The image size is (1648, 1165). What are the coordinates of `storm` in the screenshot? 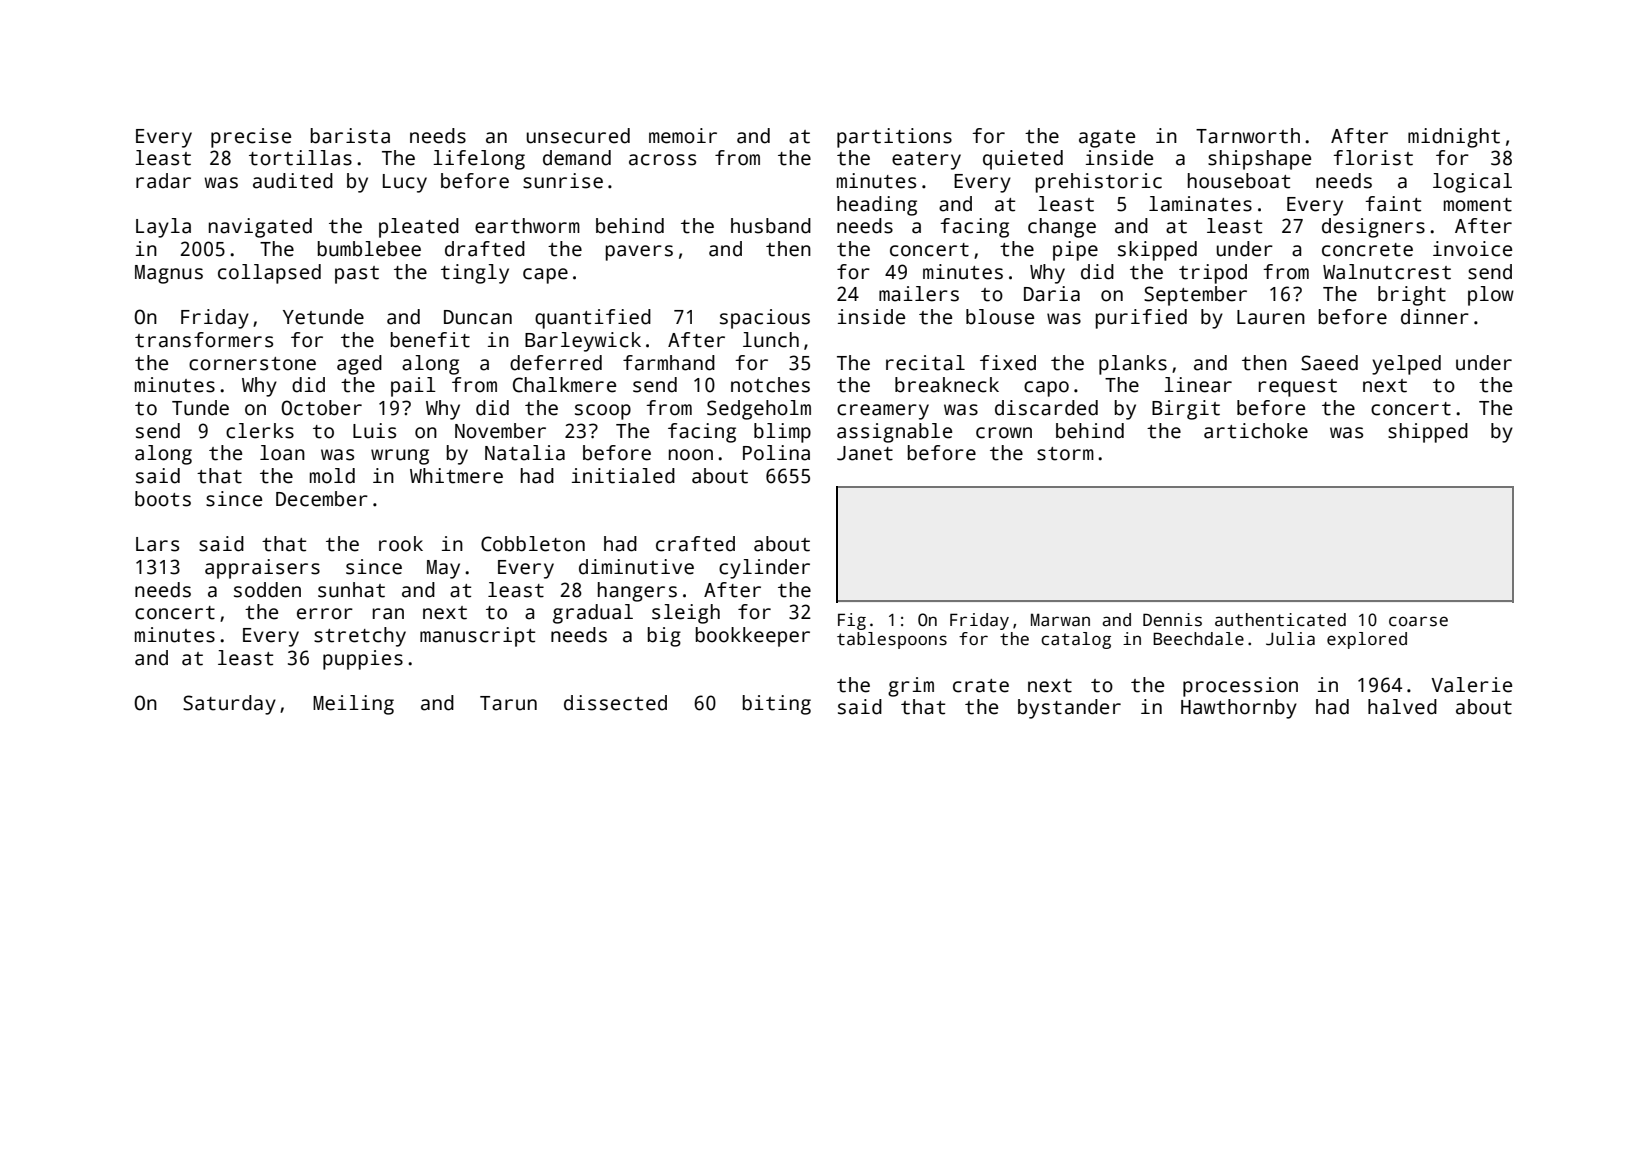 It's located at (1065, 454).
